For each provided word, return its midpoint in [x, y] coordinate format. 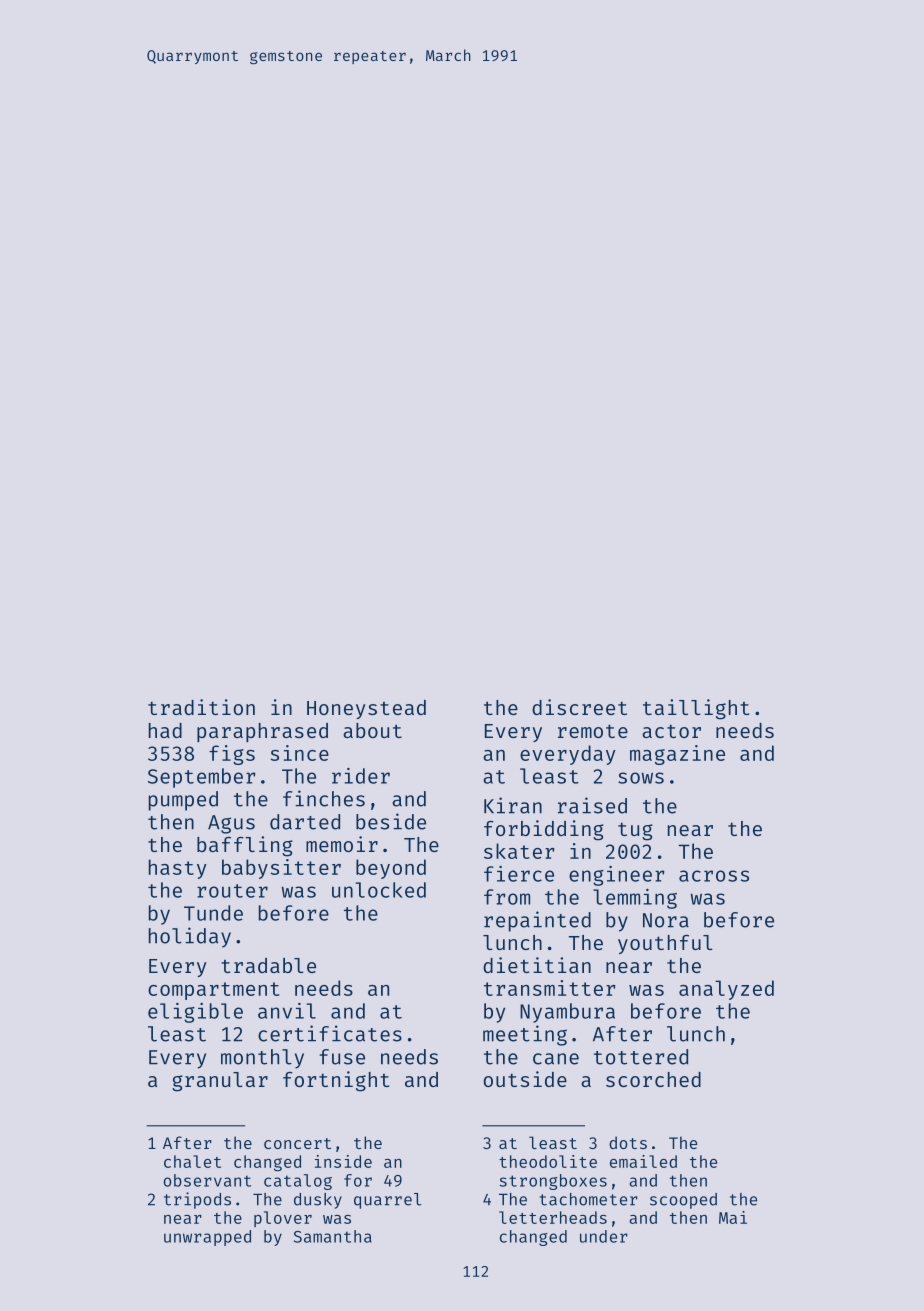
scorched [653, 1079]
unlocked [379, 890]
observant [207, 1180]
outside [525, 1079]
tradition [201, 707]
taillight [696, 709]
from [507, 897]
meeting [525, 1035]
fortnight [336, 1081]
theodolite [548, 1161]
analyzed [726, 990]
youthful [665, 944]
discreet [579, 707]
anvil [287, 1011]
